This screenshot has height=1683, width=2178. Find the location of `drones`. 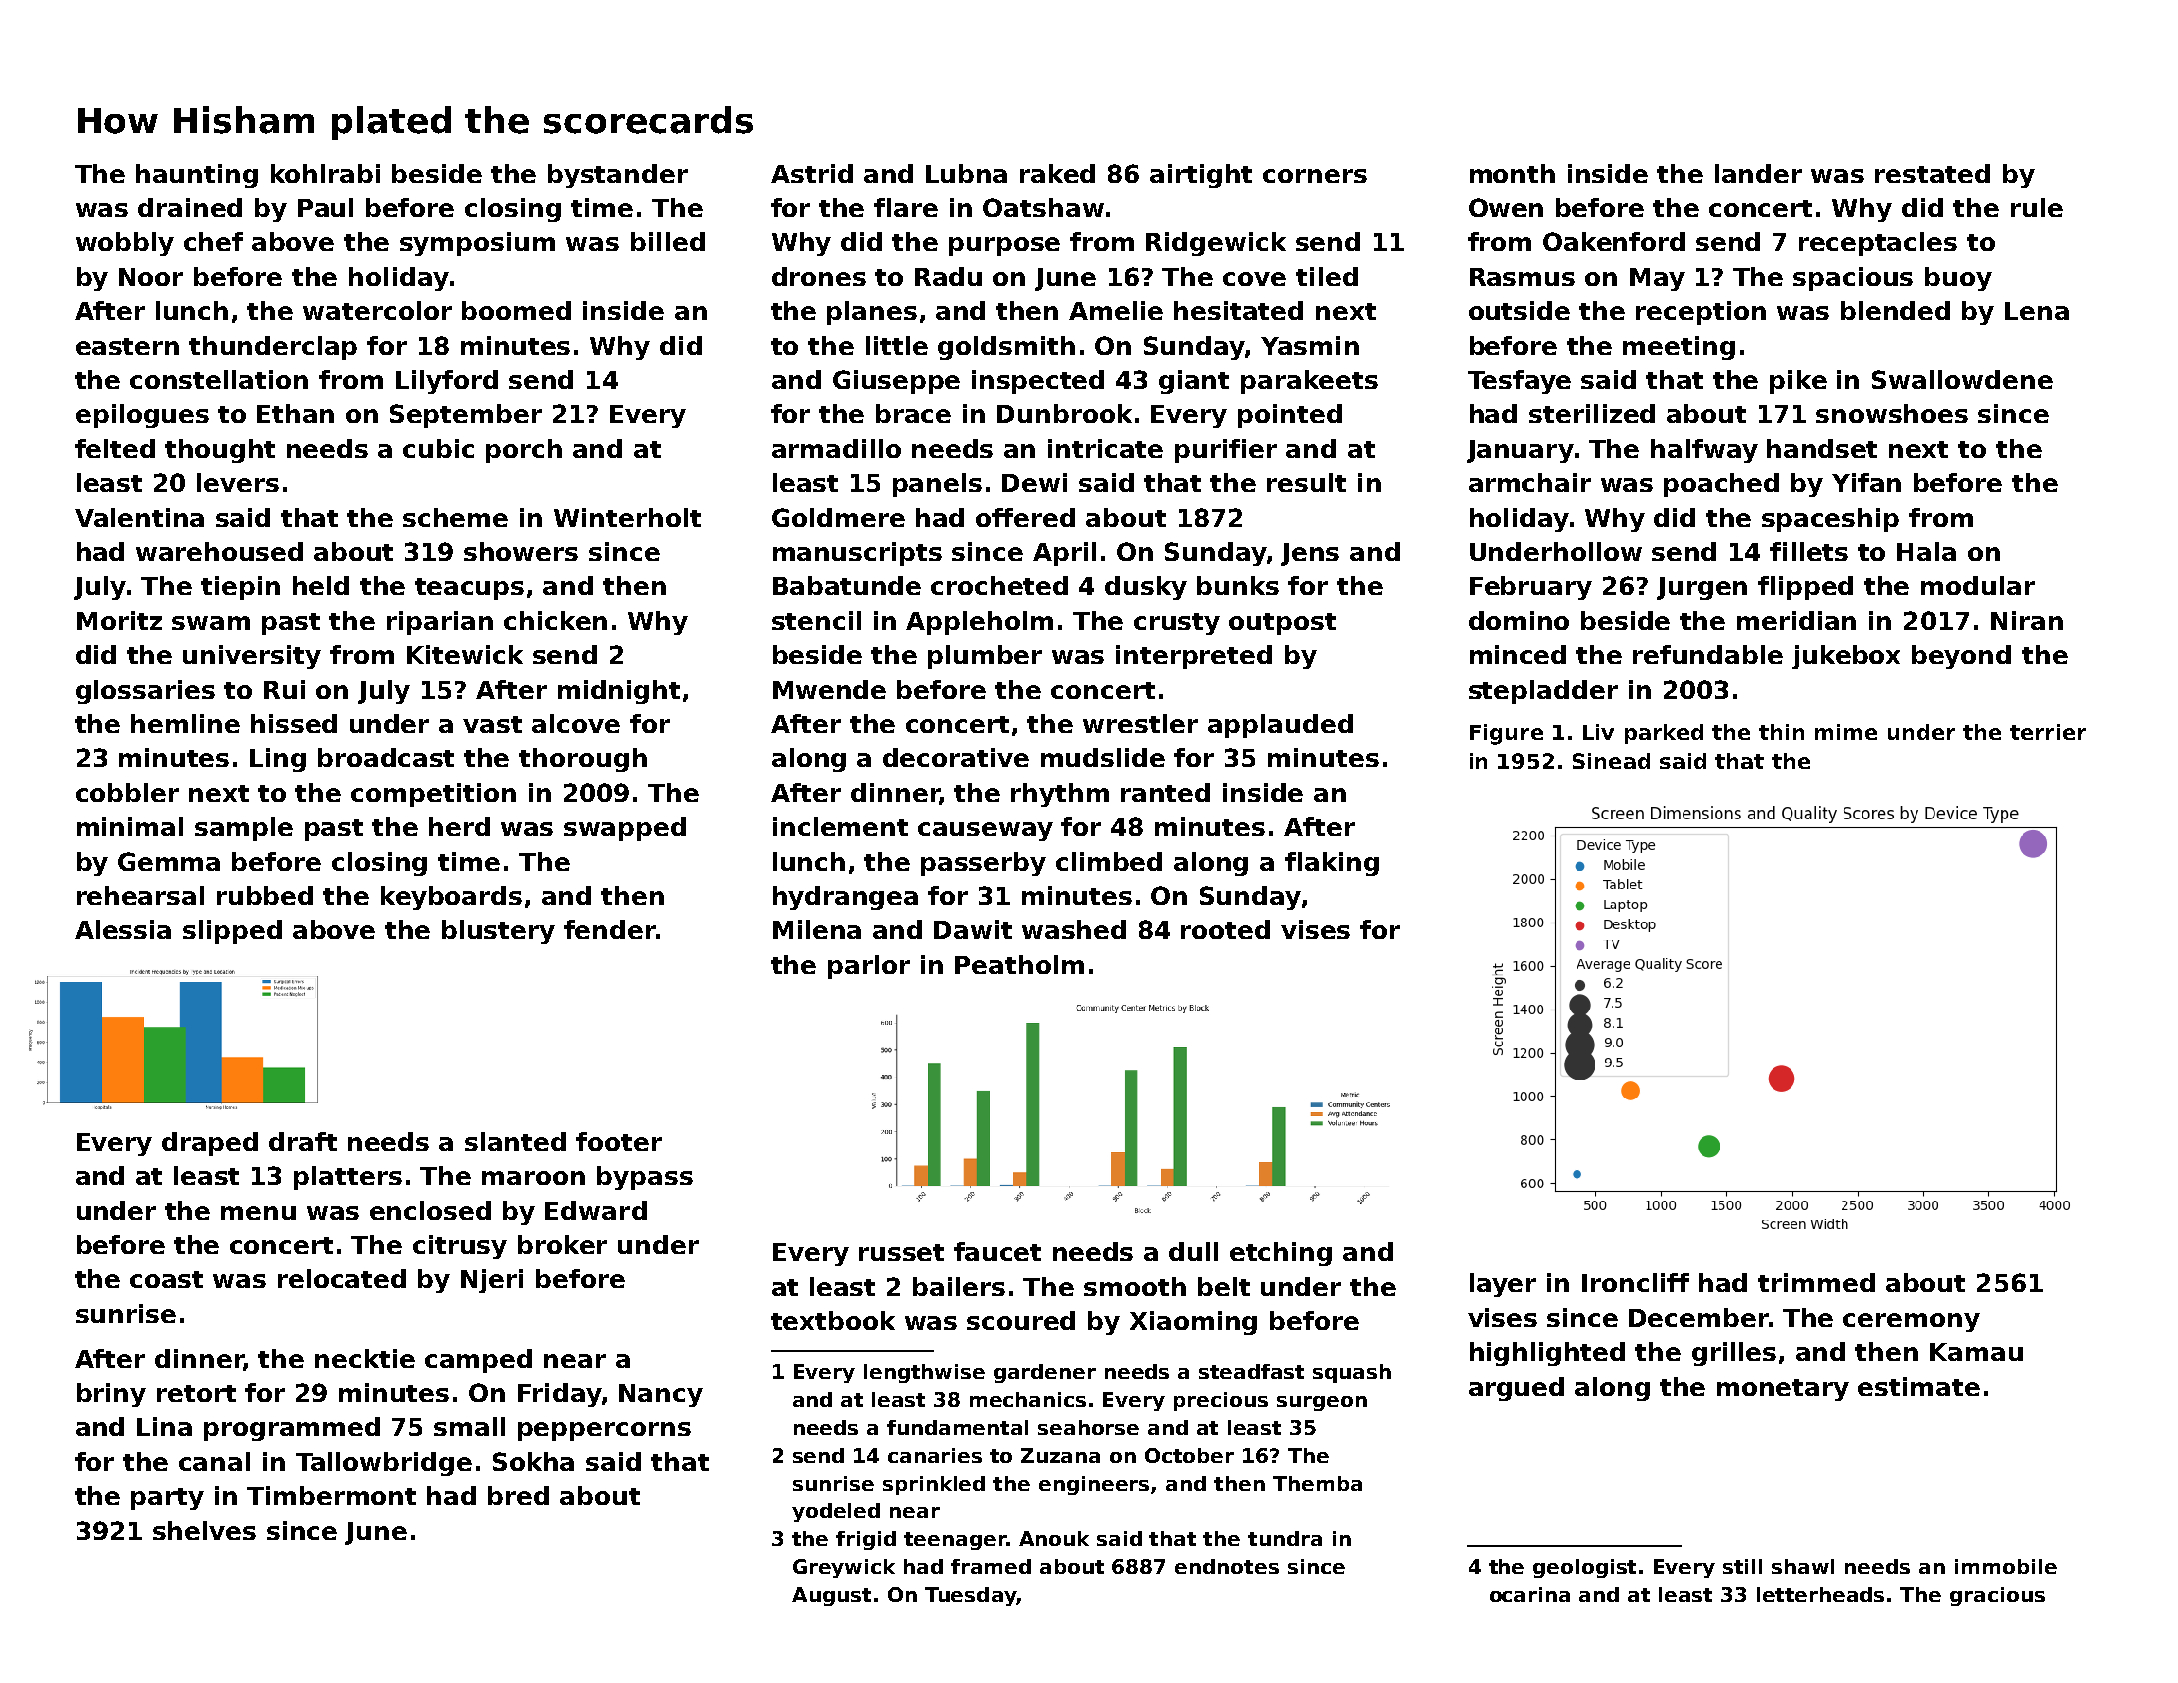

drones is located at coordinates (819, 276).
